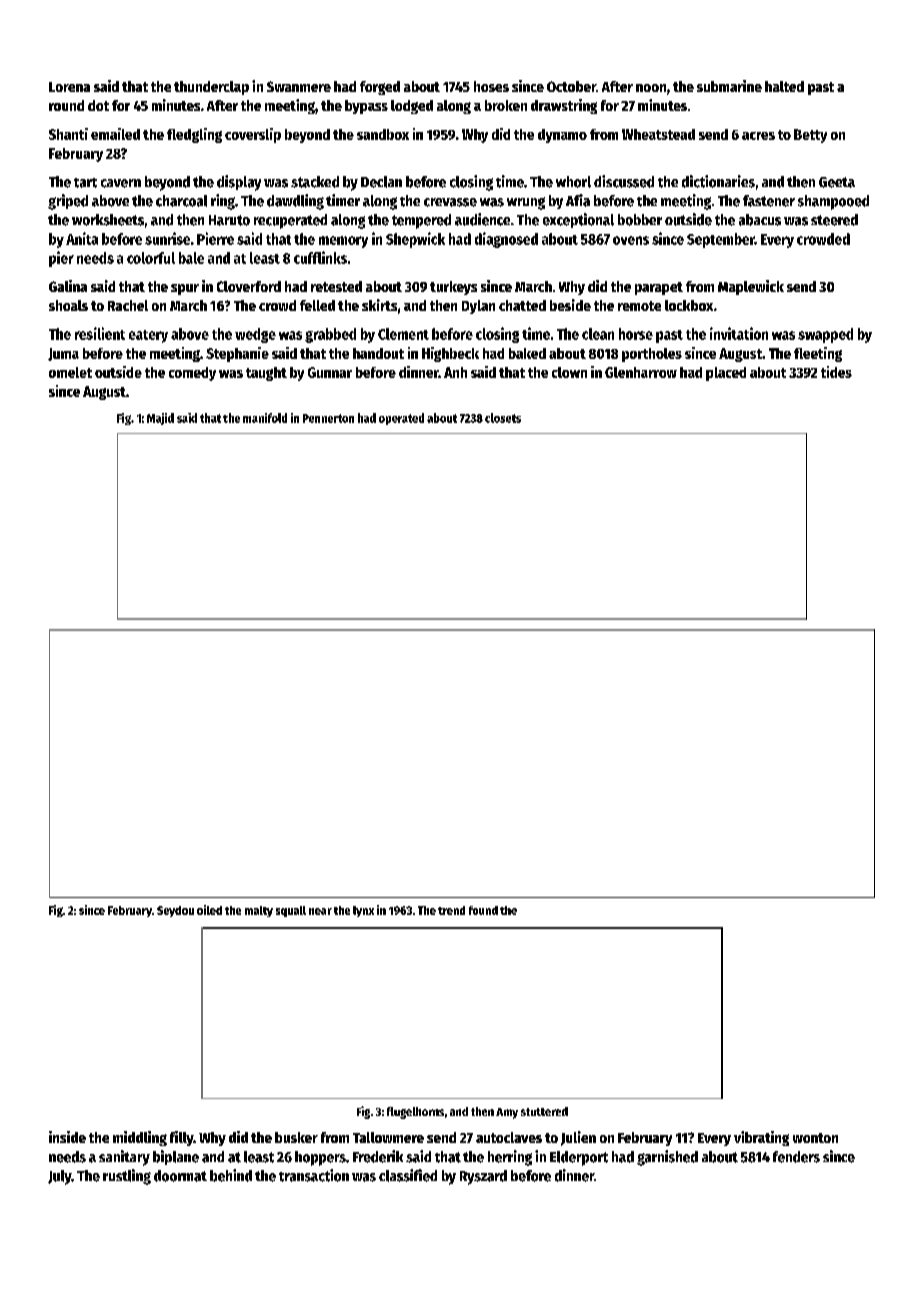 This image has height=1308, width=924. I want to click on lynx, so click(363, 911).
